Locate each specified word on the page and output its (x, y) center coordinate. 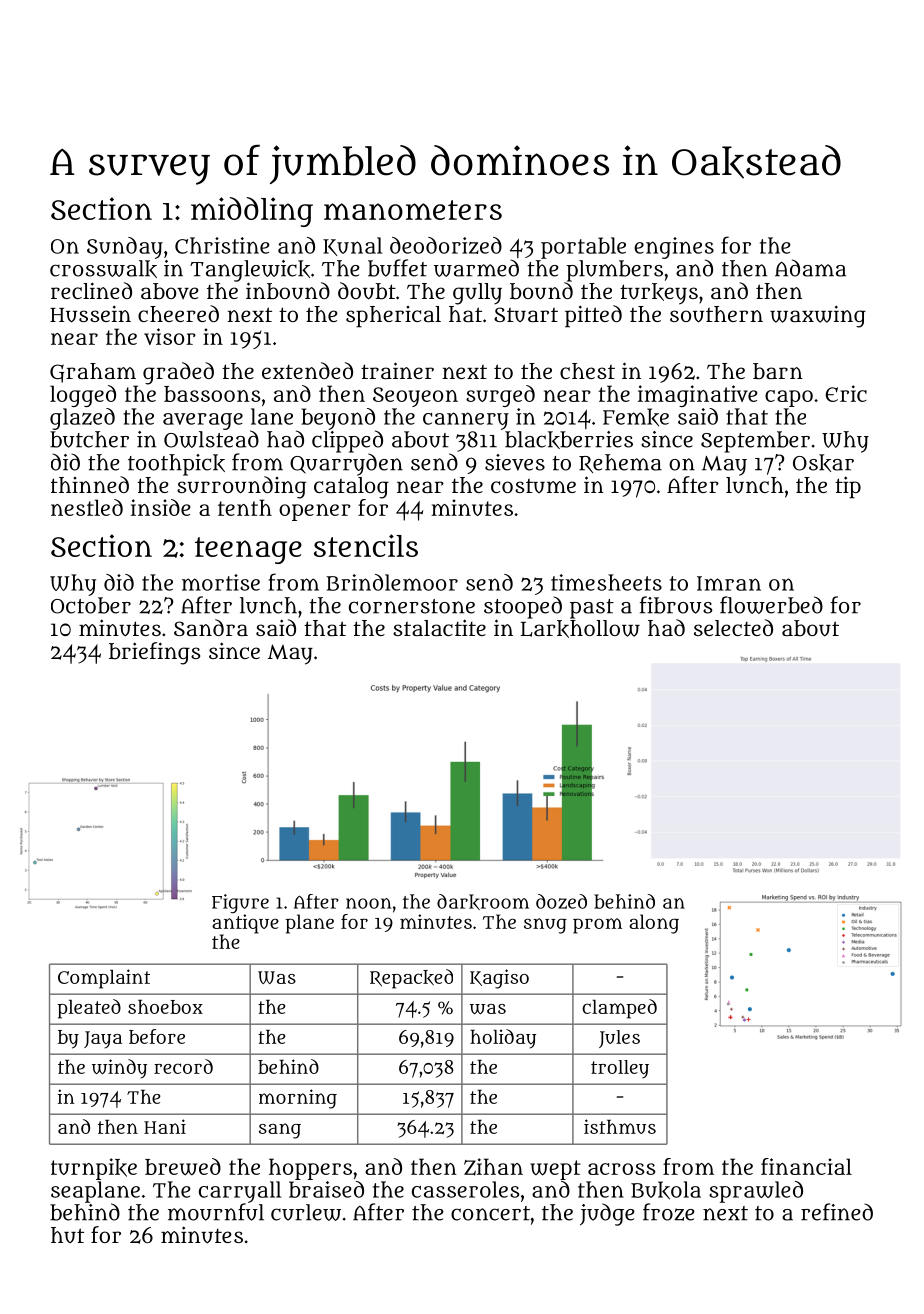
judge (607, 1214)
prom (597, 926)
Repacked (411, 979)
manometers (413, 210)
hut (67, 1235)
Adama (810, 268)
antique (245, 924)
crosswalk (103, 269)
